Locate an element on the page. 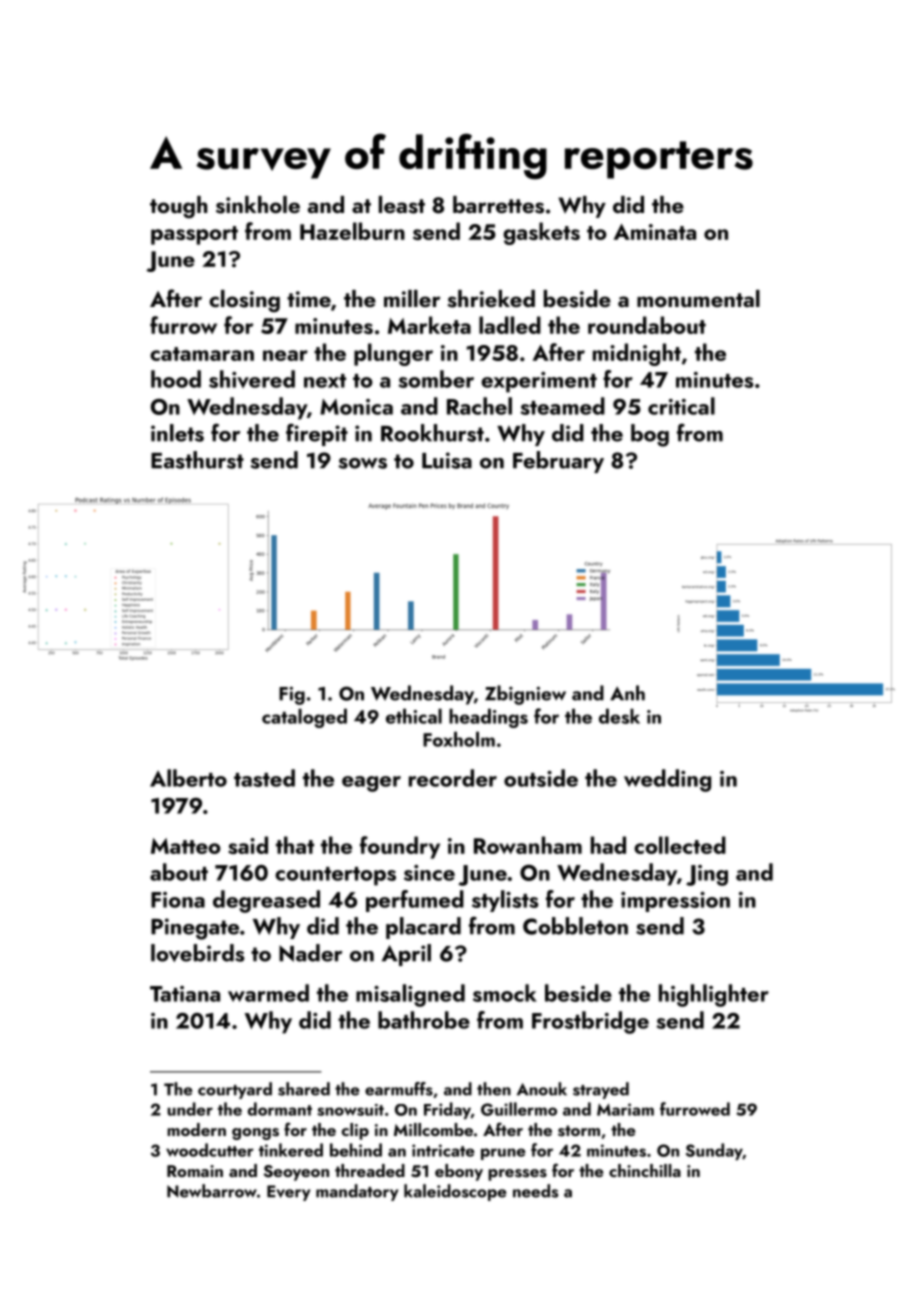 This document has height=1311, width=924. Aminata is located at coordinates (655, 232).
